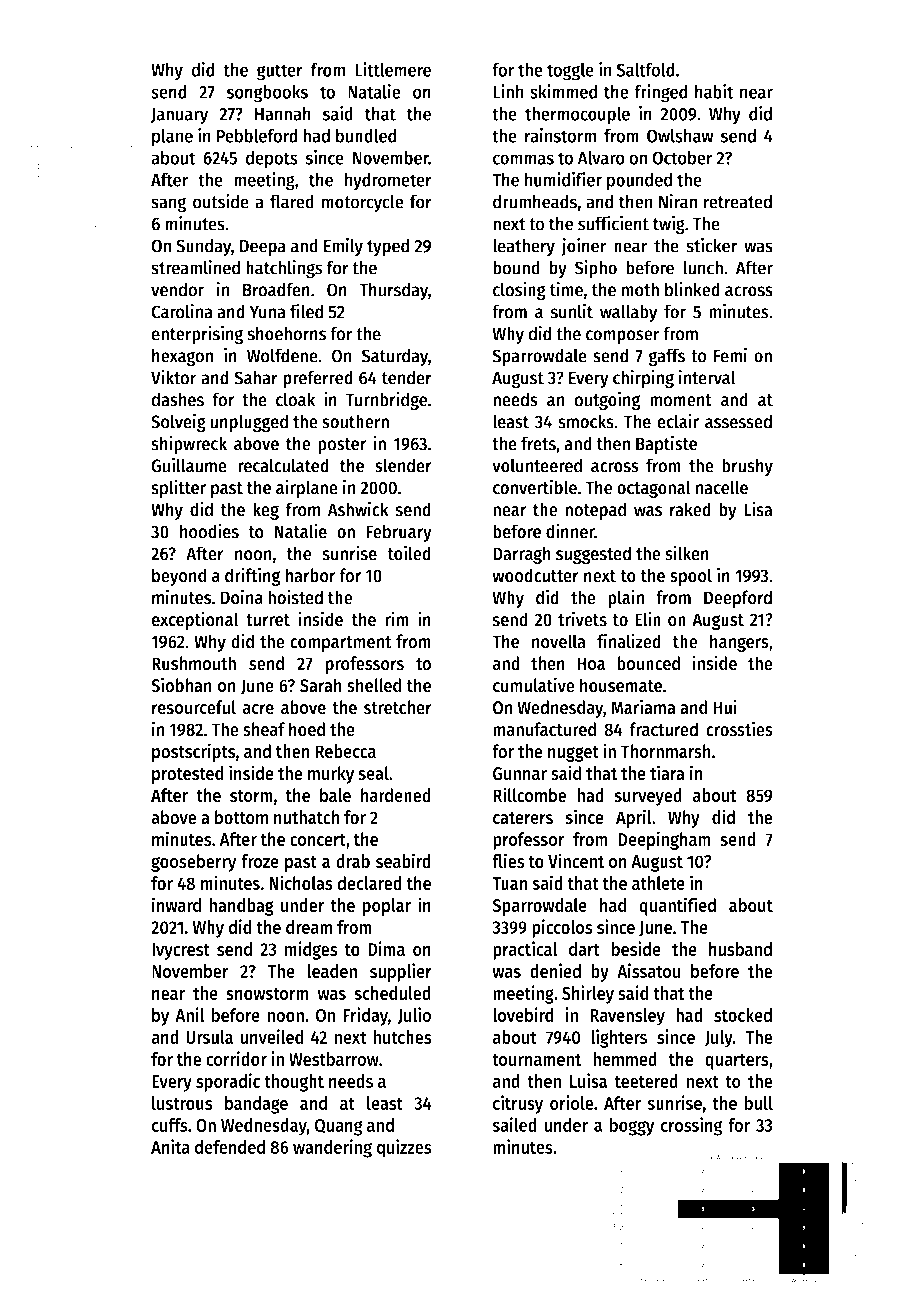 The height and width of the image is (1311, 924). I want to click on Sarah, so click(321, 685).
